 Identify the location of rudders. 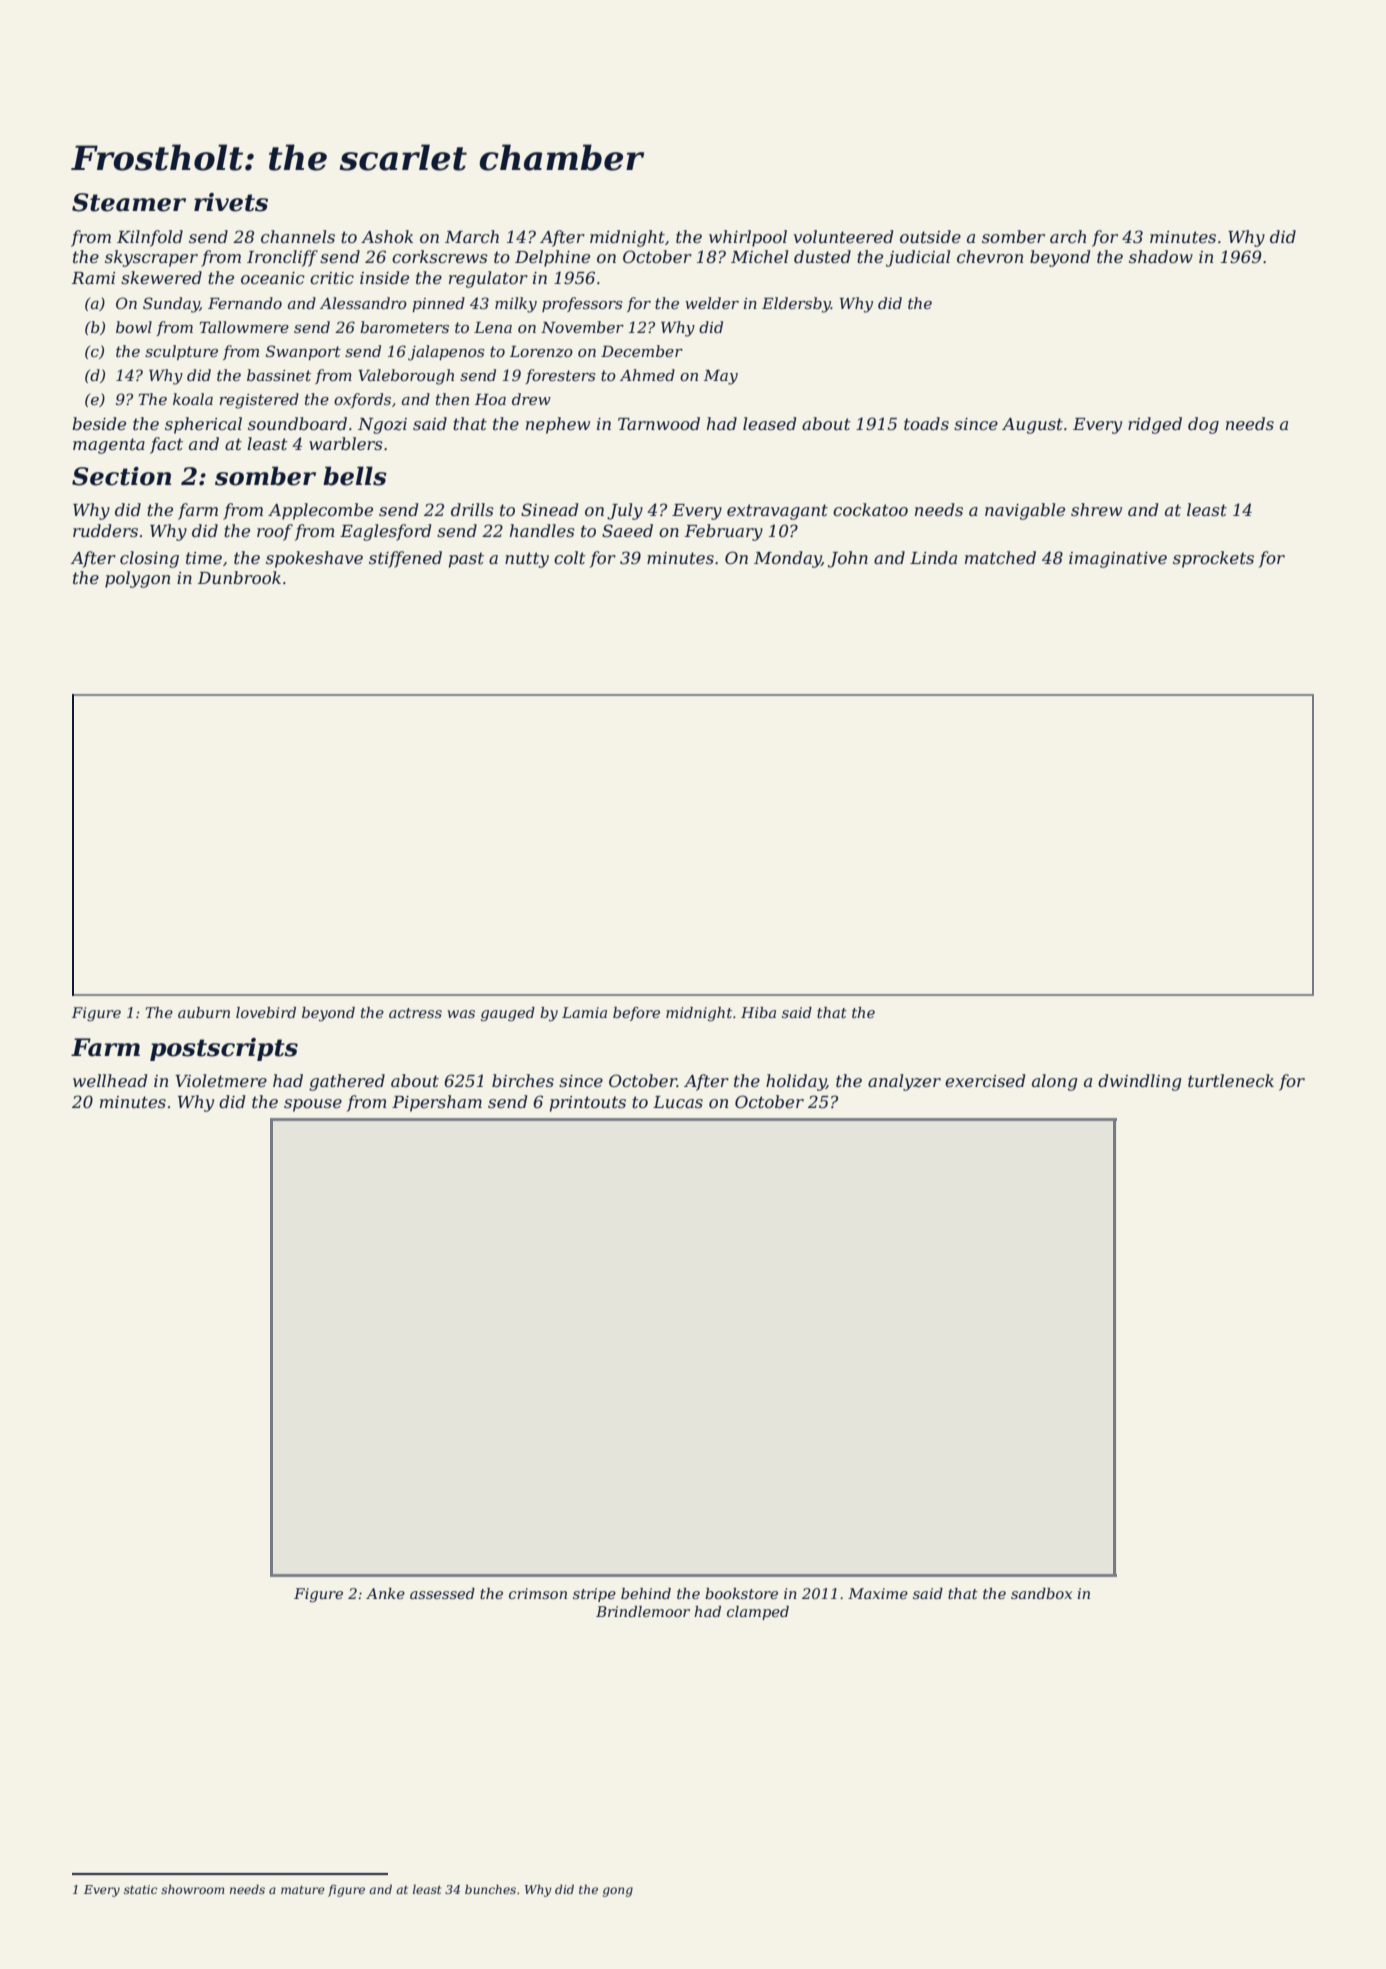
(105, 530).
